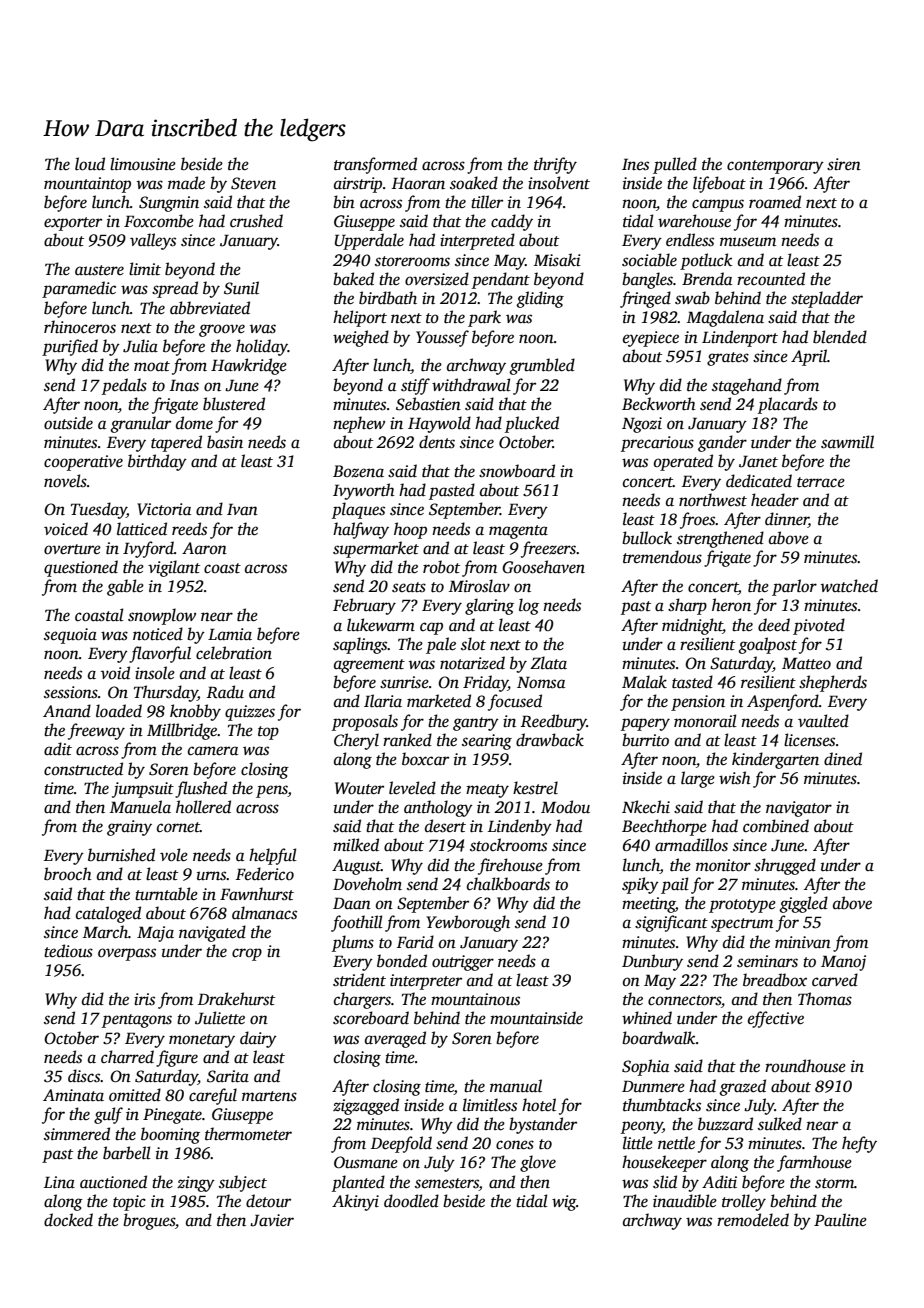  Describe the element at coordinates (361, 338) in the screenshot. I see `weighed` at that location.
